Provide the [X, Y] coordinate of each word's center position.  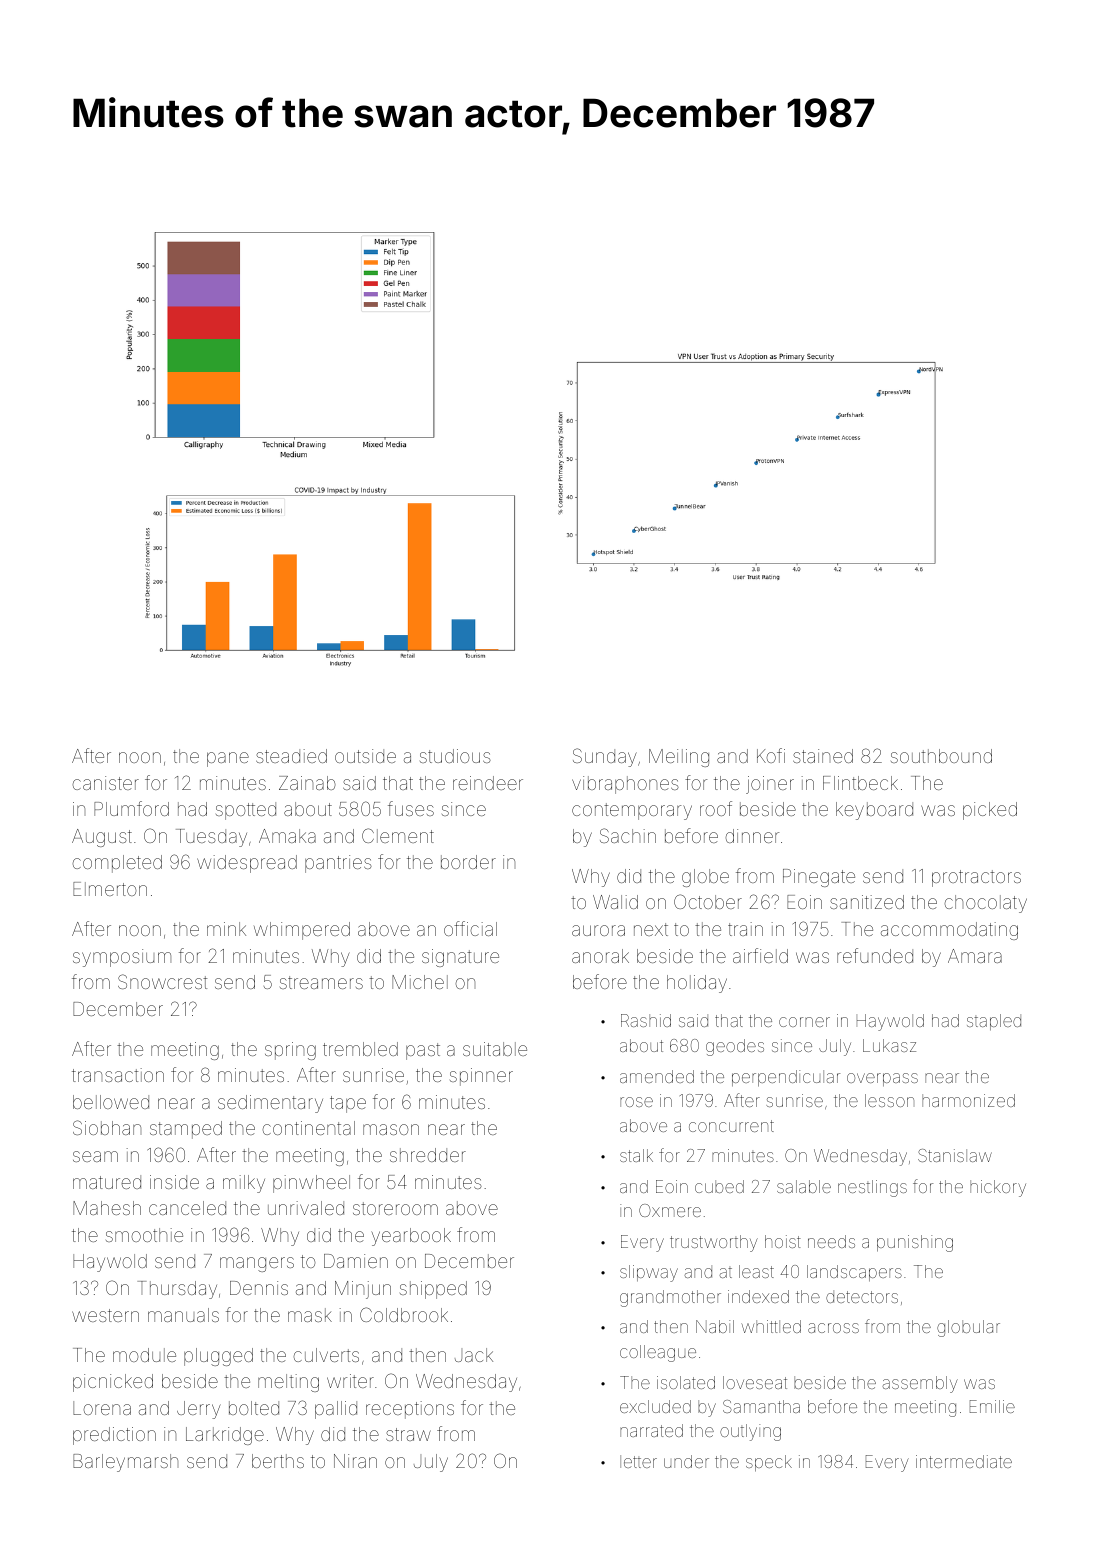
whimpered [302, 931]
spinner [481, 1077]
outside [365, 756]
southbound [941, 756]
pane [228, 759]
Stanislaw [955, 1155]
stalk [636, 1155]
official [470, 928]
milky [244, 1184]
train [745, 929]
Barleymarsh [125, 1463]
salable [804, 1186]
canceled [187, 1208]
